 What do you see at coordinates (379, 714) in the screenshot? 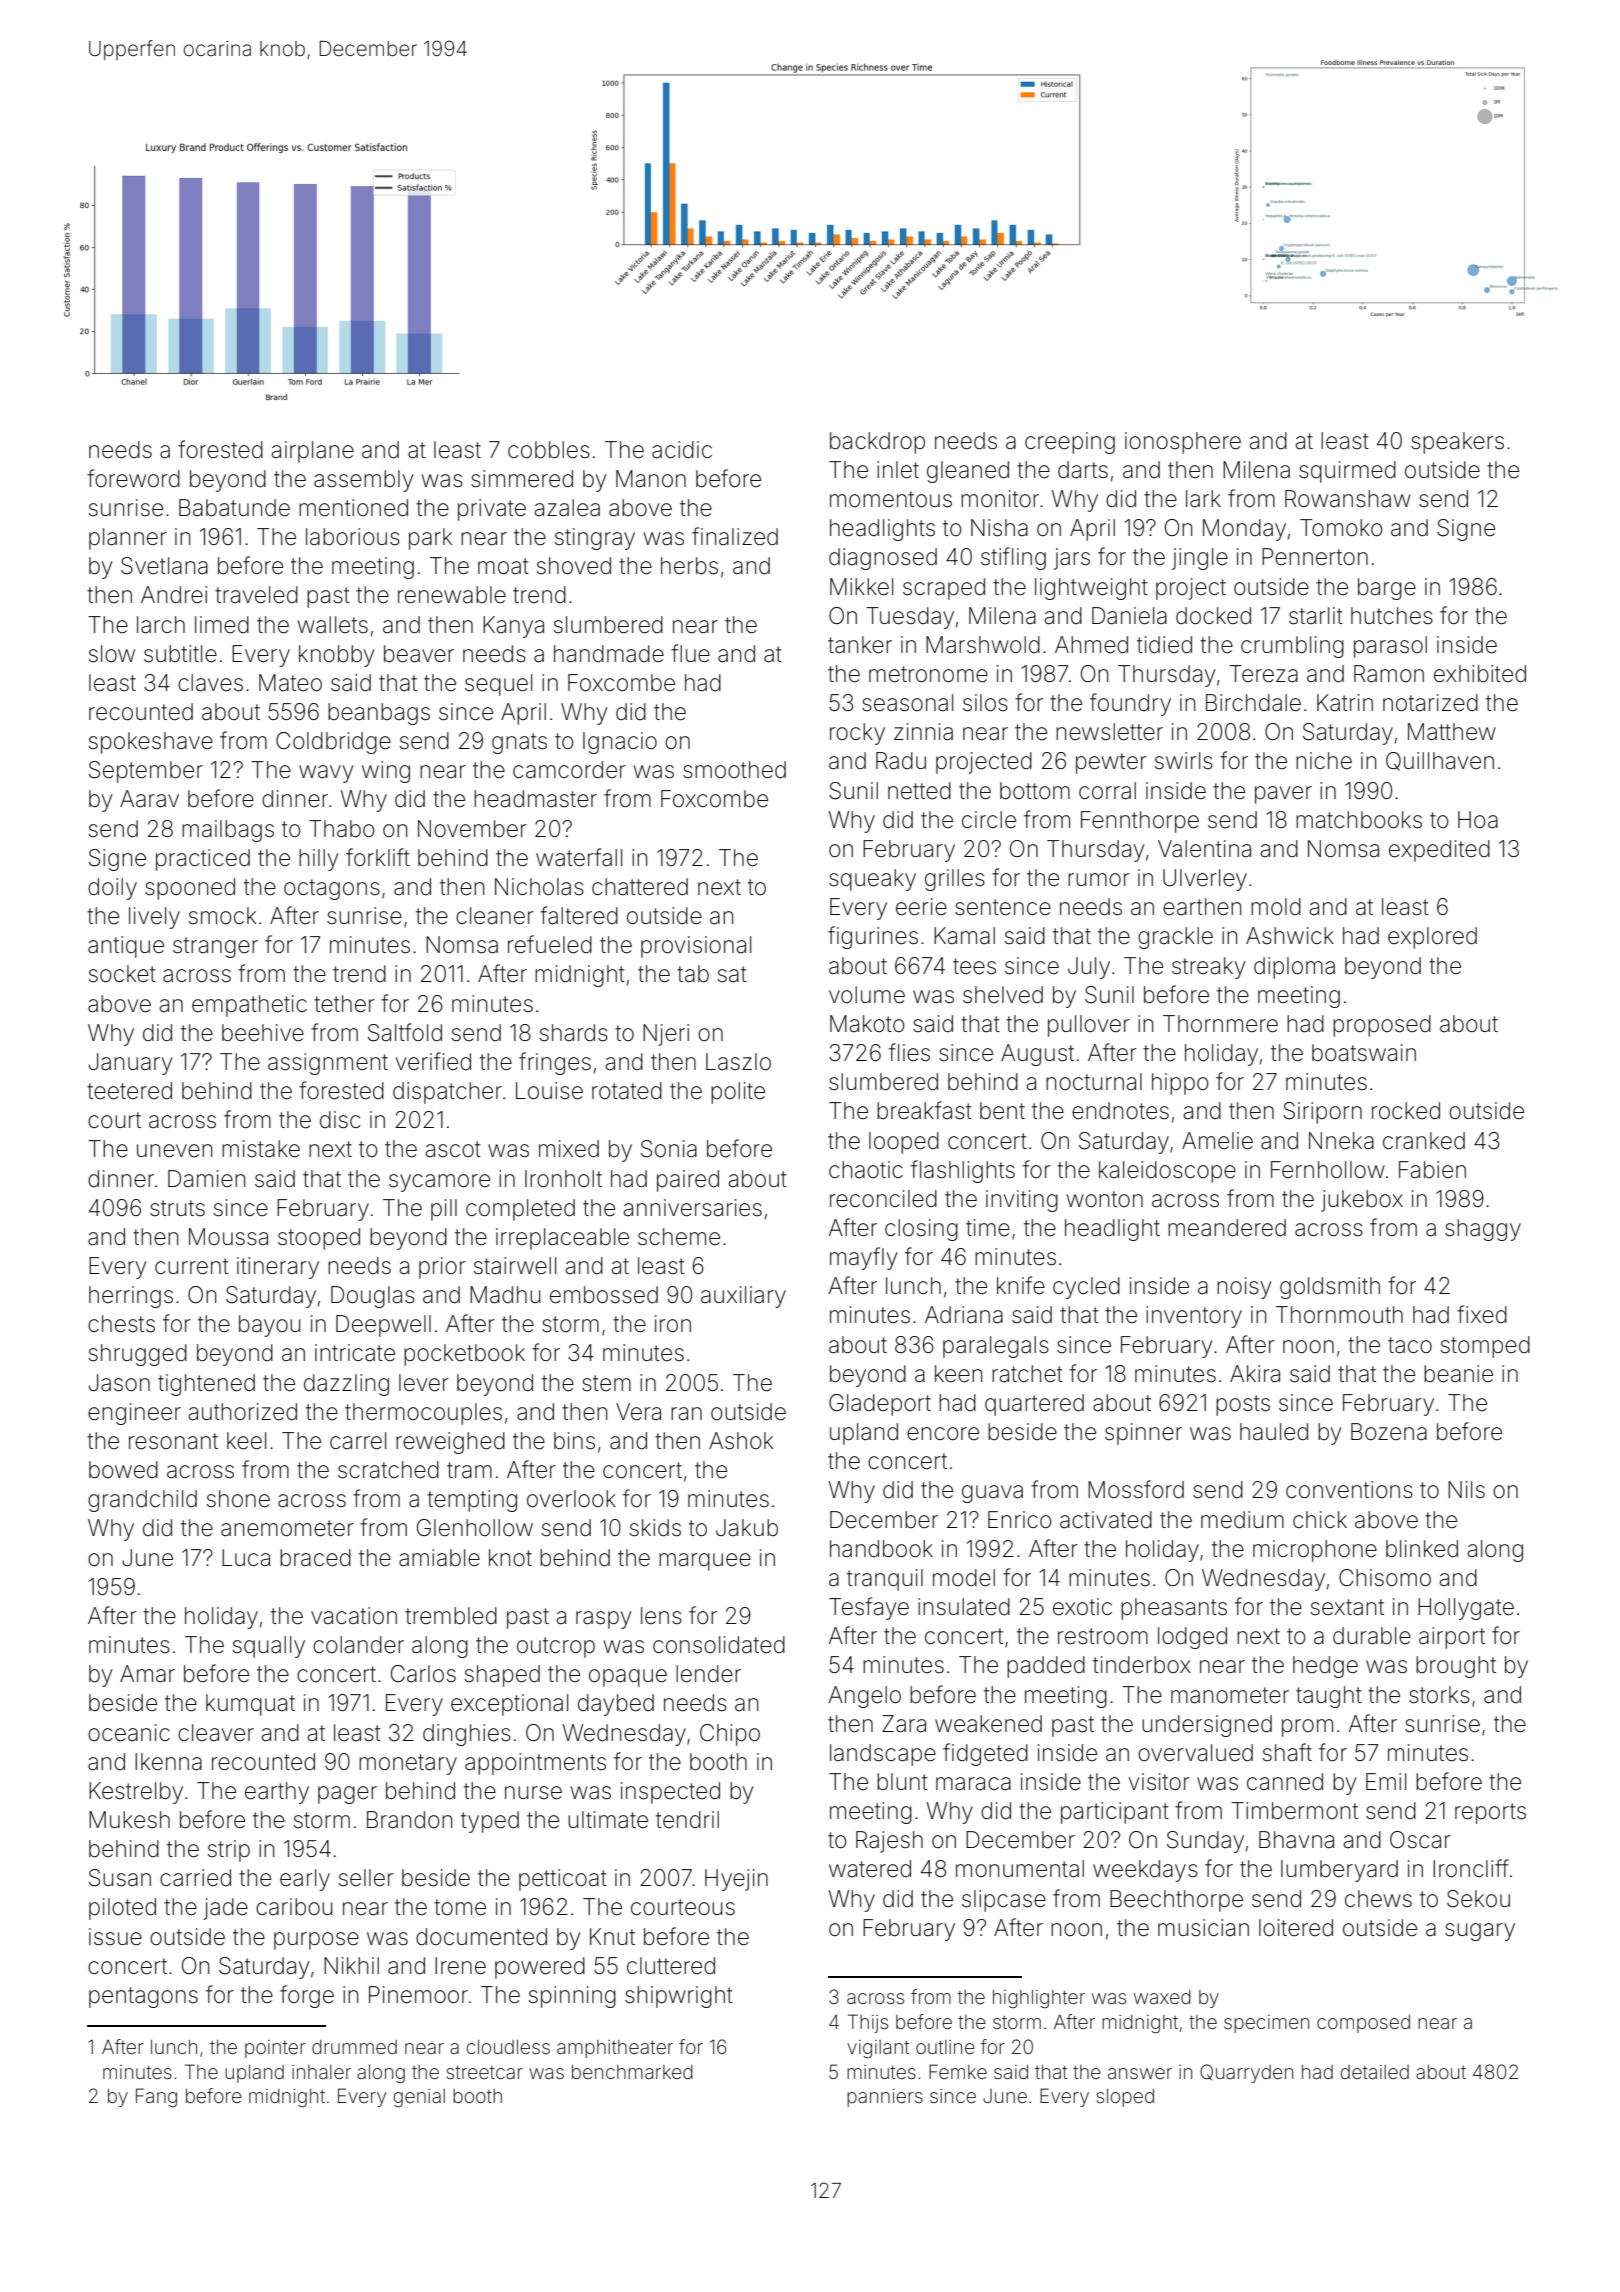
I see `beanbags` at bounding box center [379, 714].
